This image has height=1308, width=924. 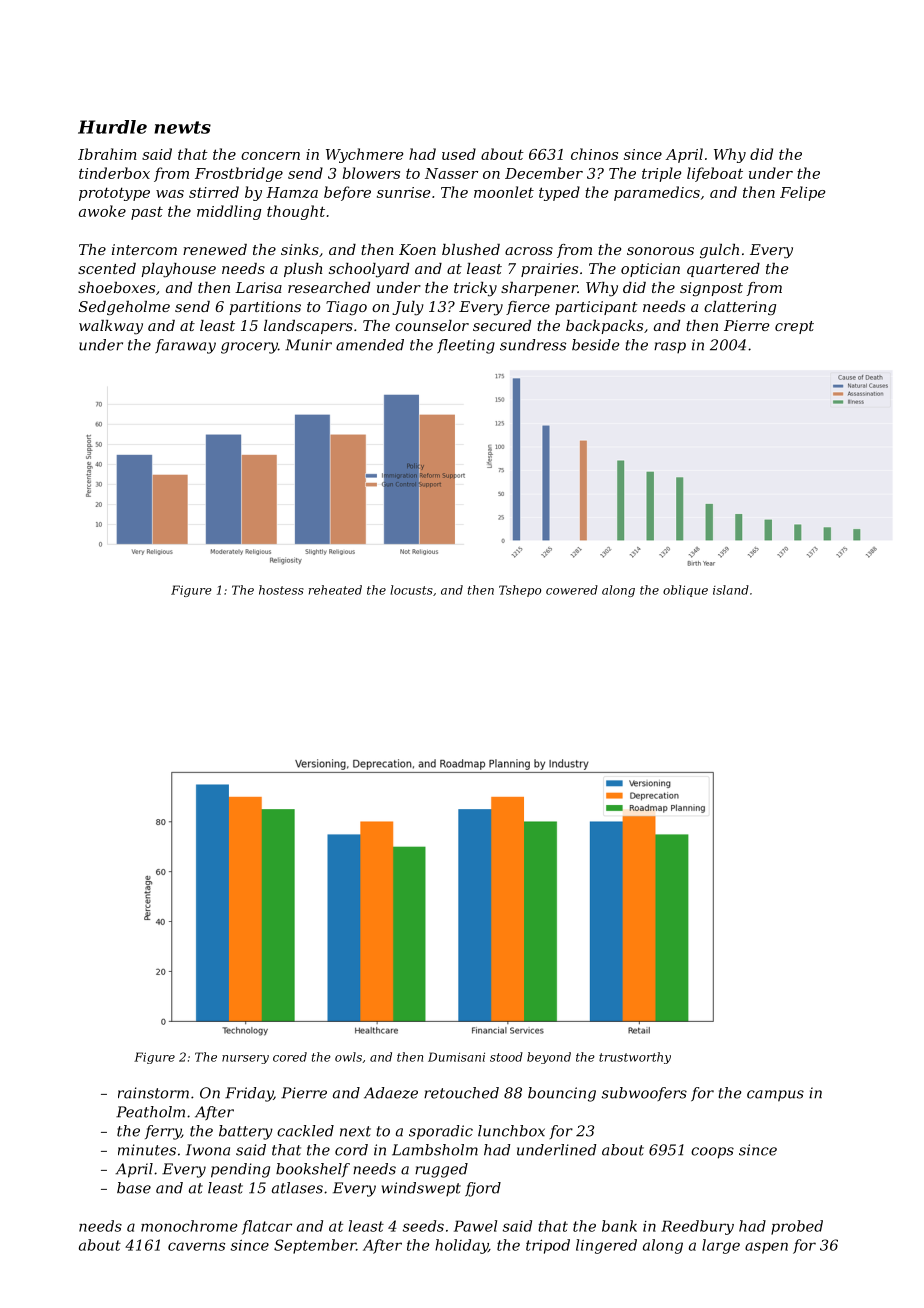 I want to click on Tshepo, so click(x=520, y=591).
